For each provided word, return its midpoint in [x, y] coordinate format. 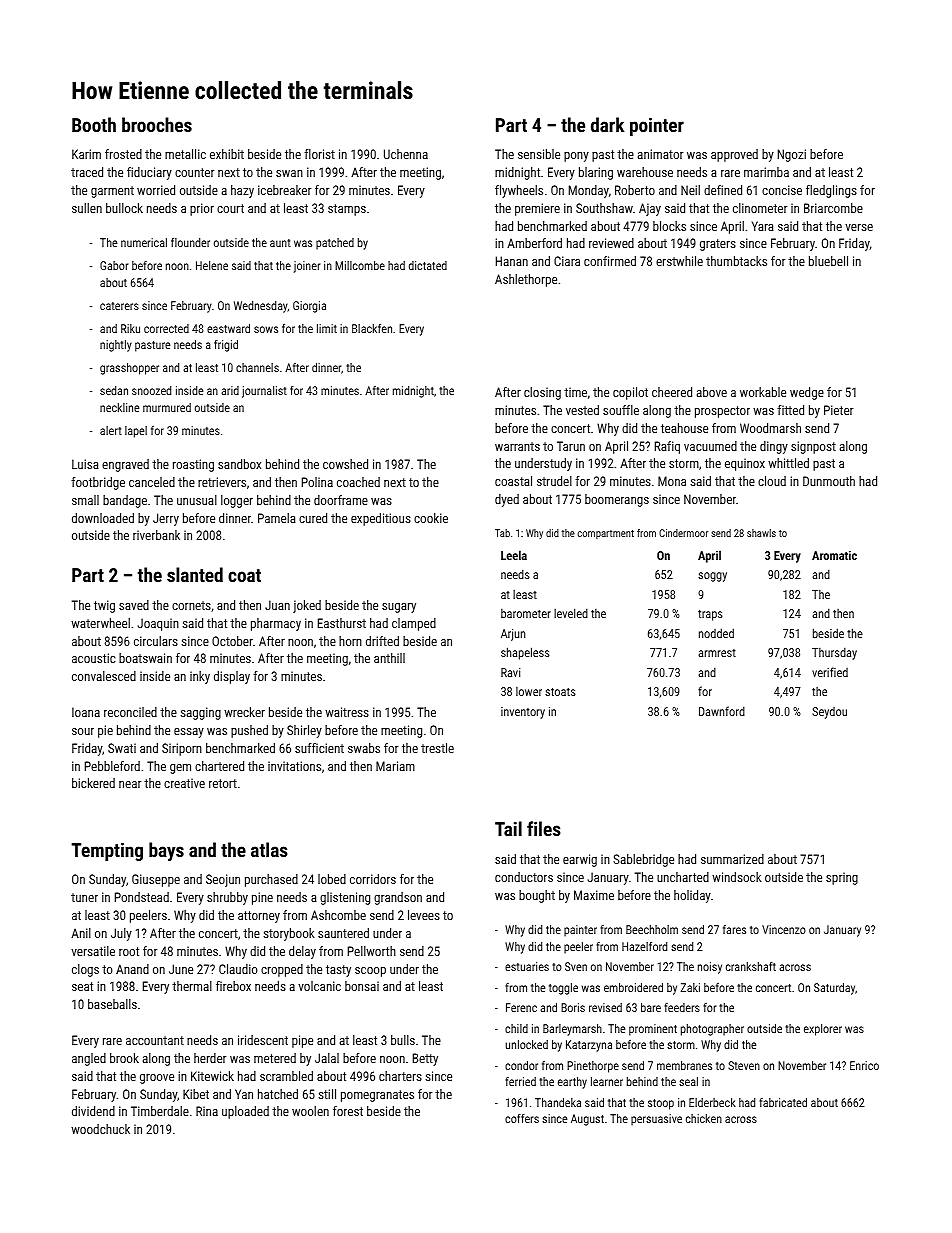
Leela [514, 555]
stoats [560, 692]
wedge [807, 393]
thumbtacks [736, 261]
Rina [207, 1111]
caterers [119, 306]
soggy [712, 577]
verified [830, 672]
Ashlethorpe [526, 280]
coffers [522, 1118]
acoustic [93, 658]
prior [202, 209]
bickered [93, 783]
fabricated [783, 1102]
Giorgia [309, 307]
